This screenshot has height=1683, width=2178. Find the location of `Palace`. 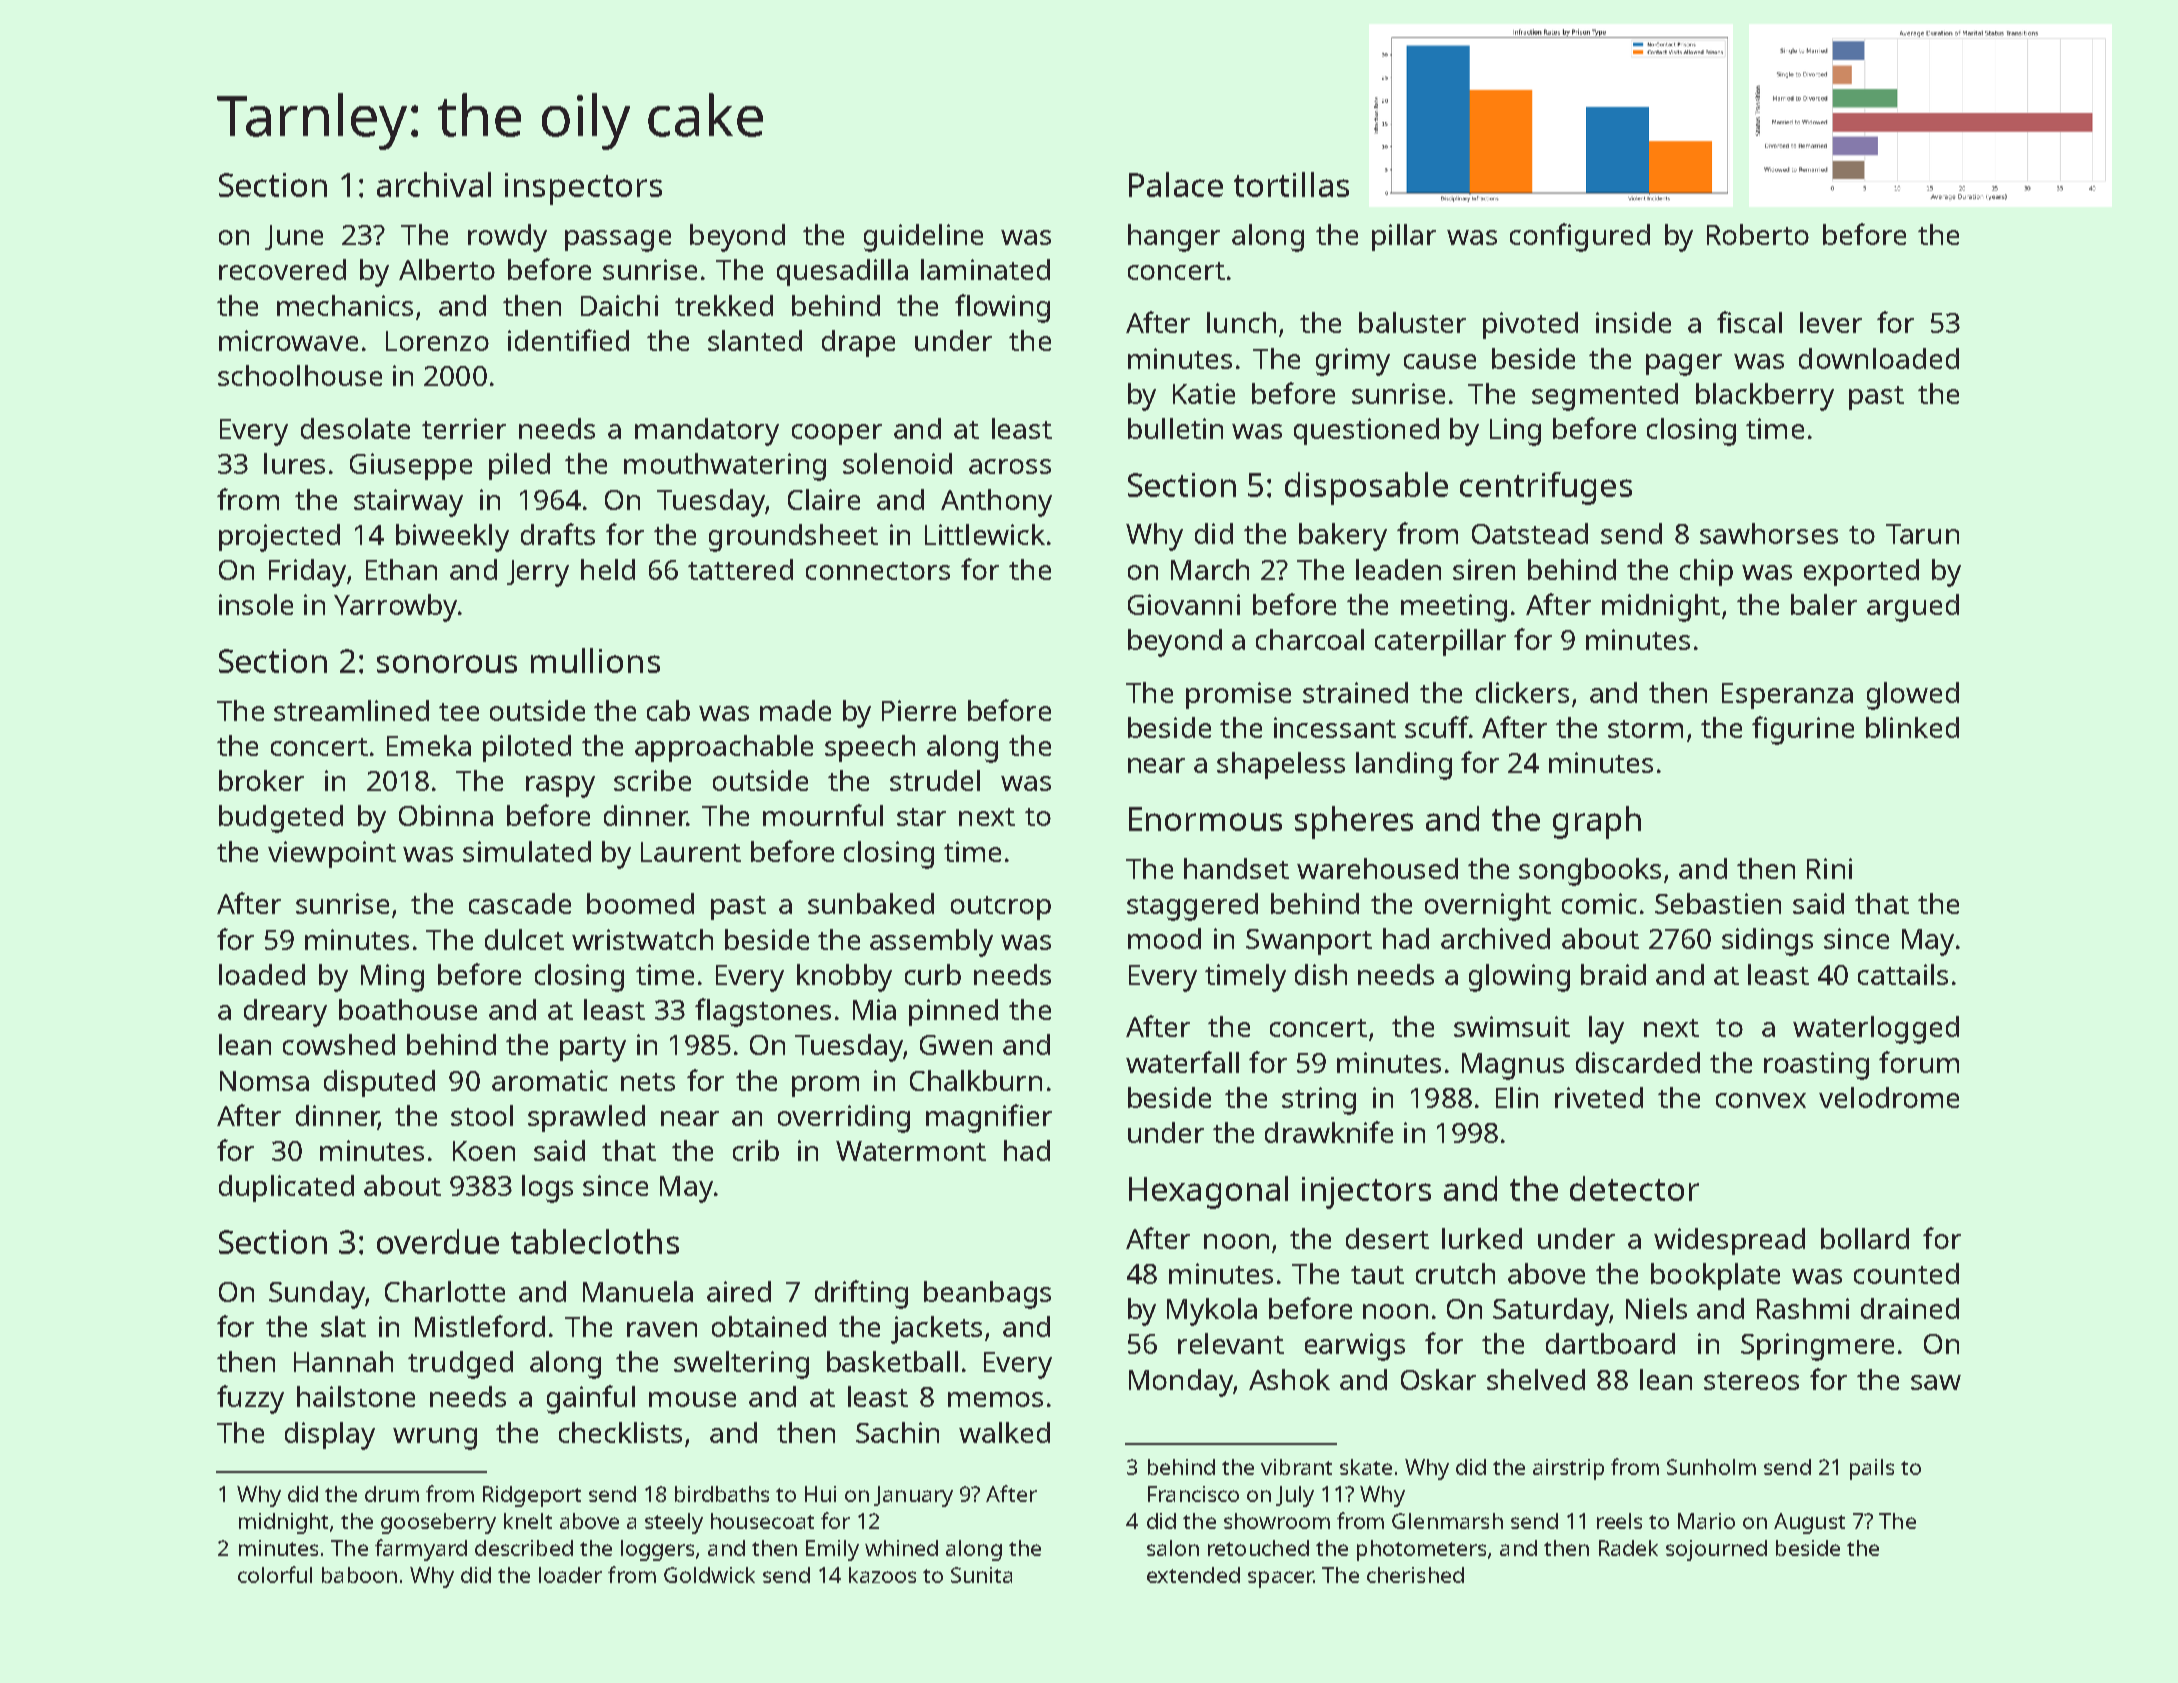

Palace is located at coordinates (1176, 184).
